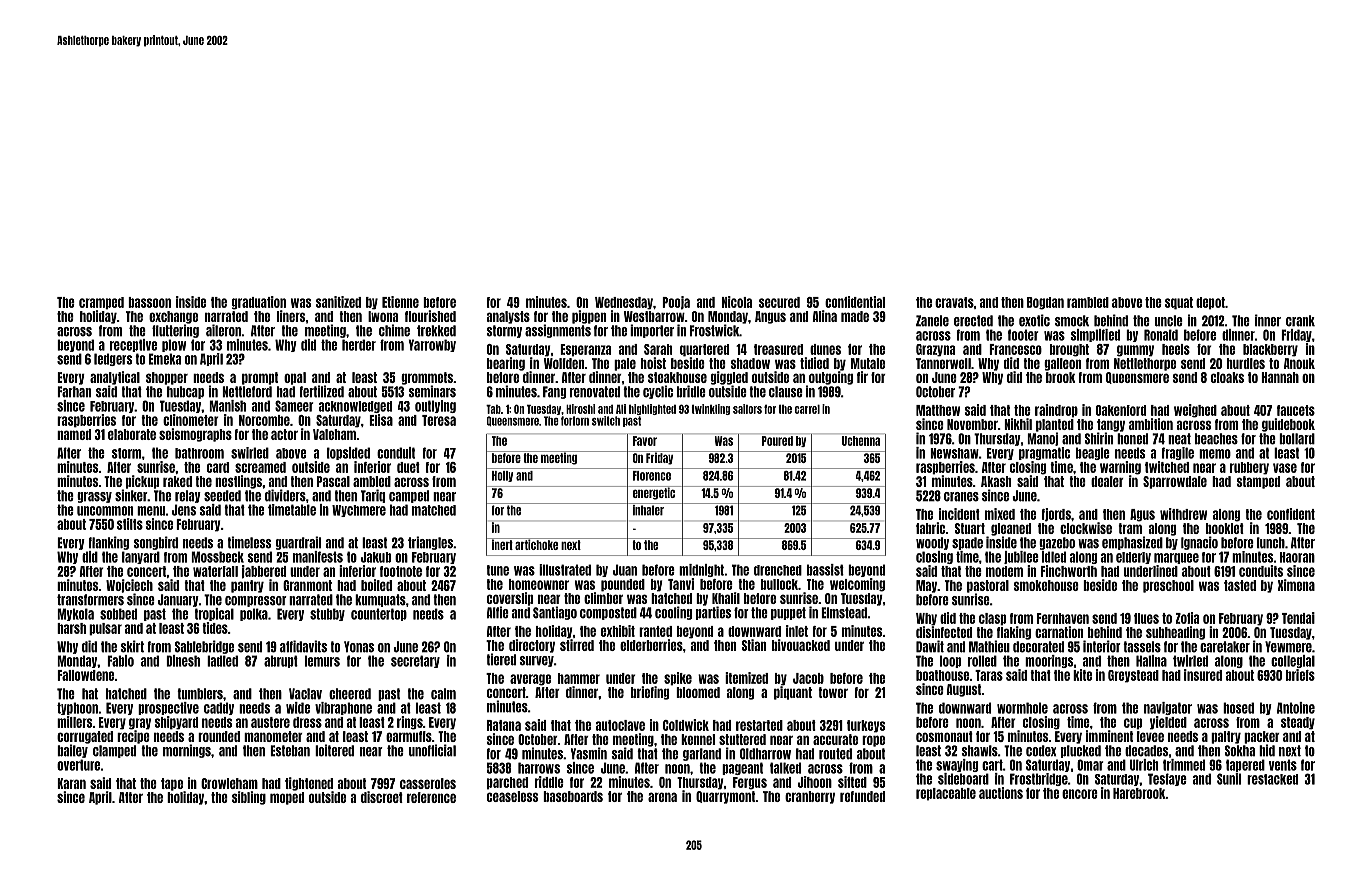 The height and width of the document is (887, 1372). I want to click on shadow, so click(750, 363).
